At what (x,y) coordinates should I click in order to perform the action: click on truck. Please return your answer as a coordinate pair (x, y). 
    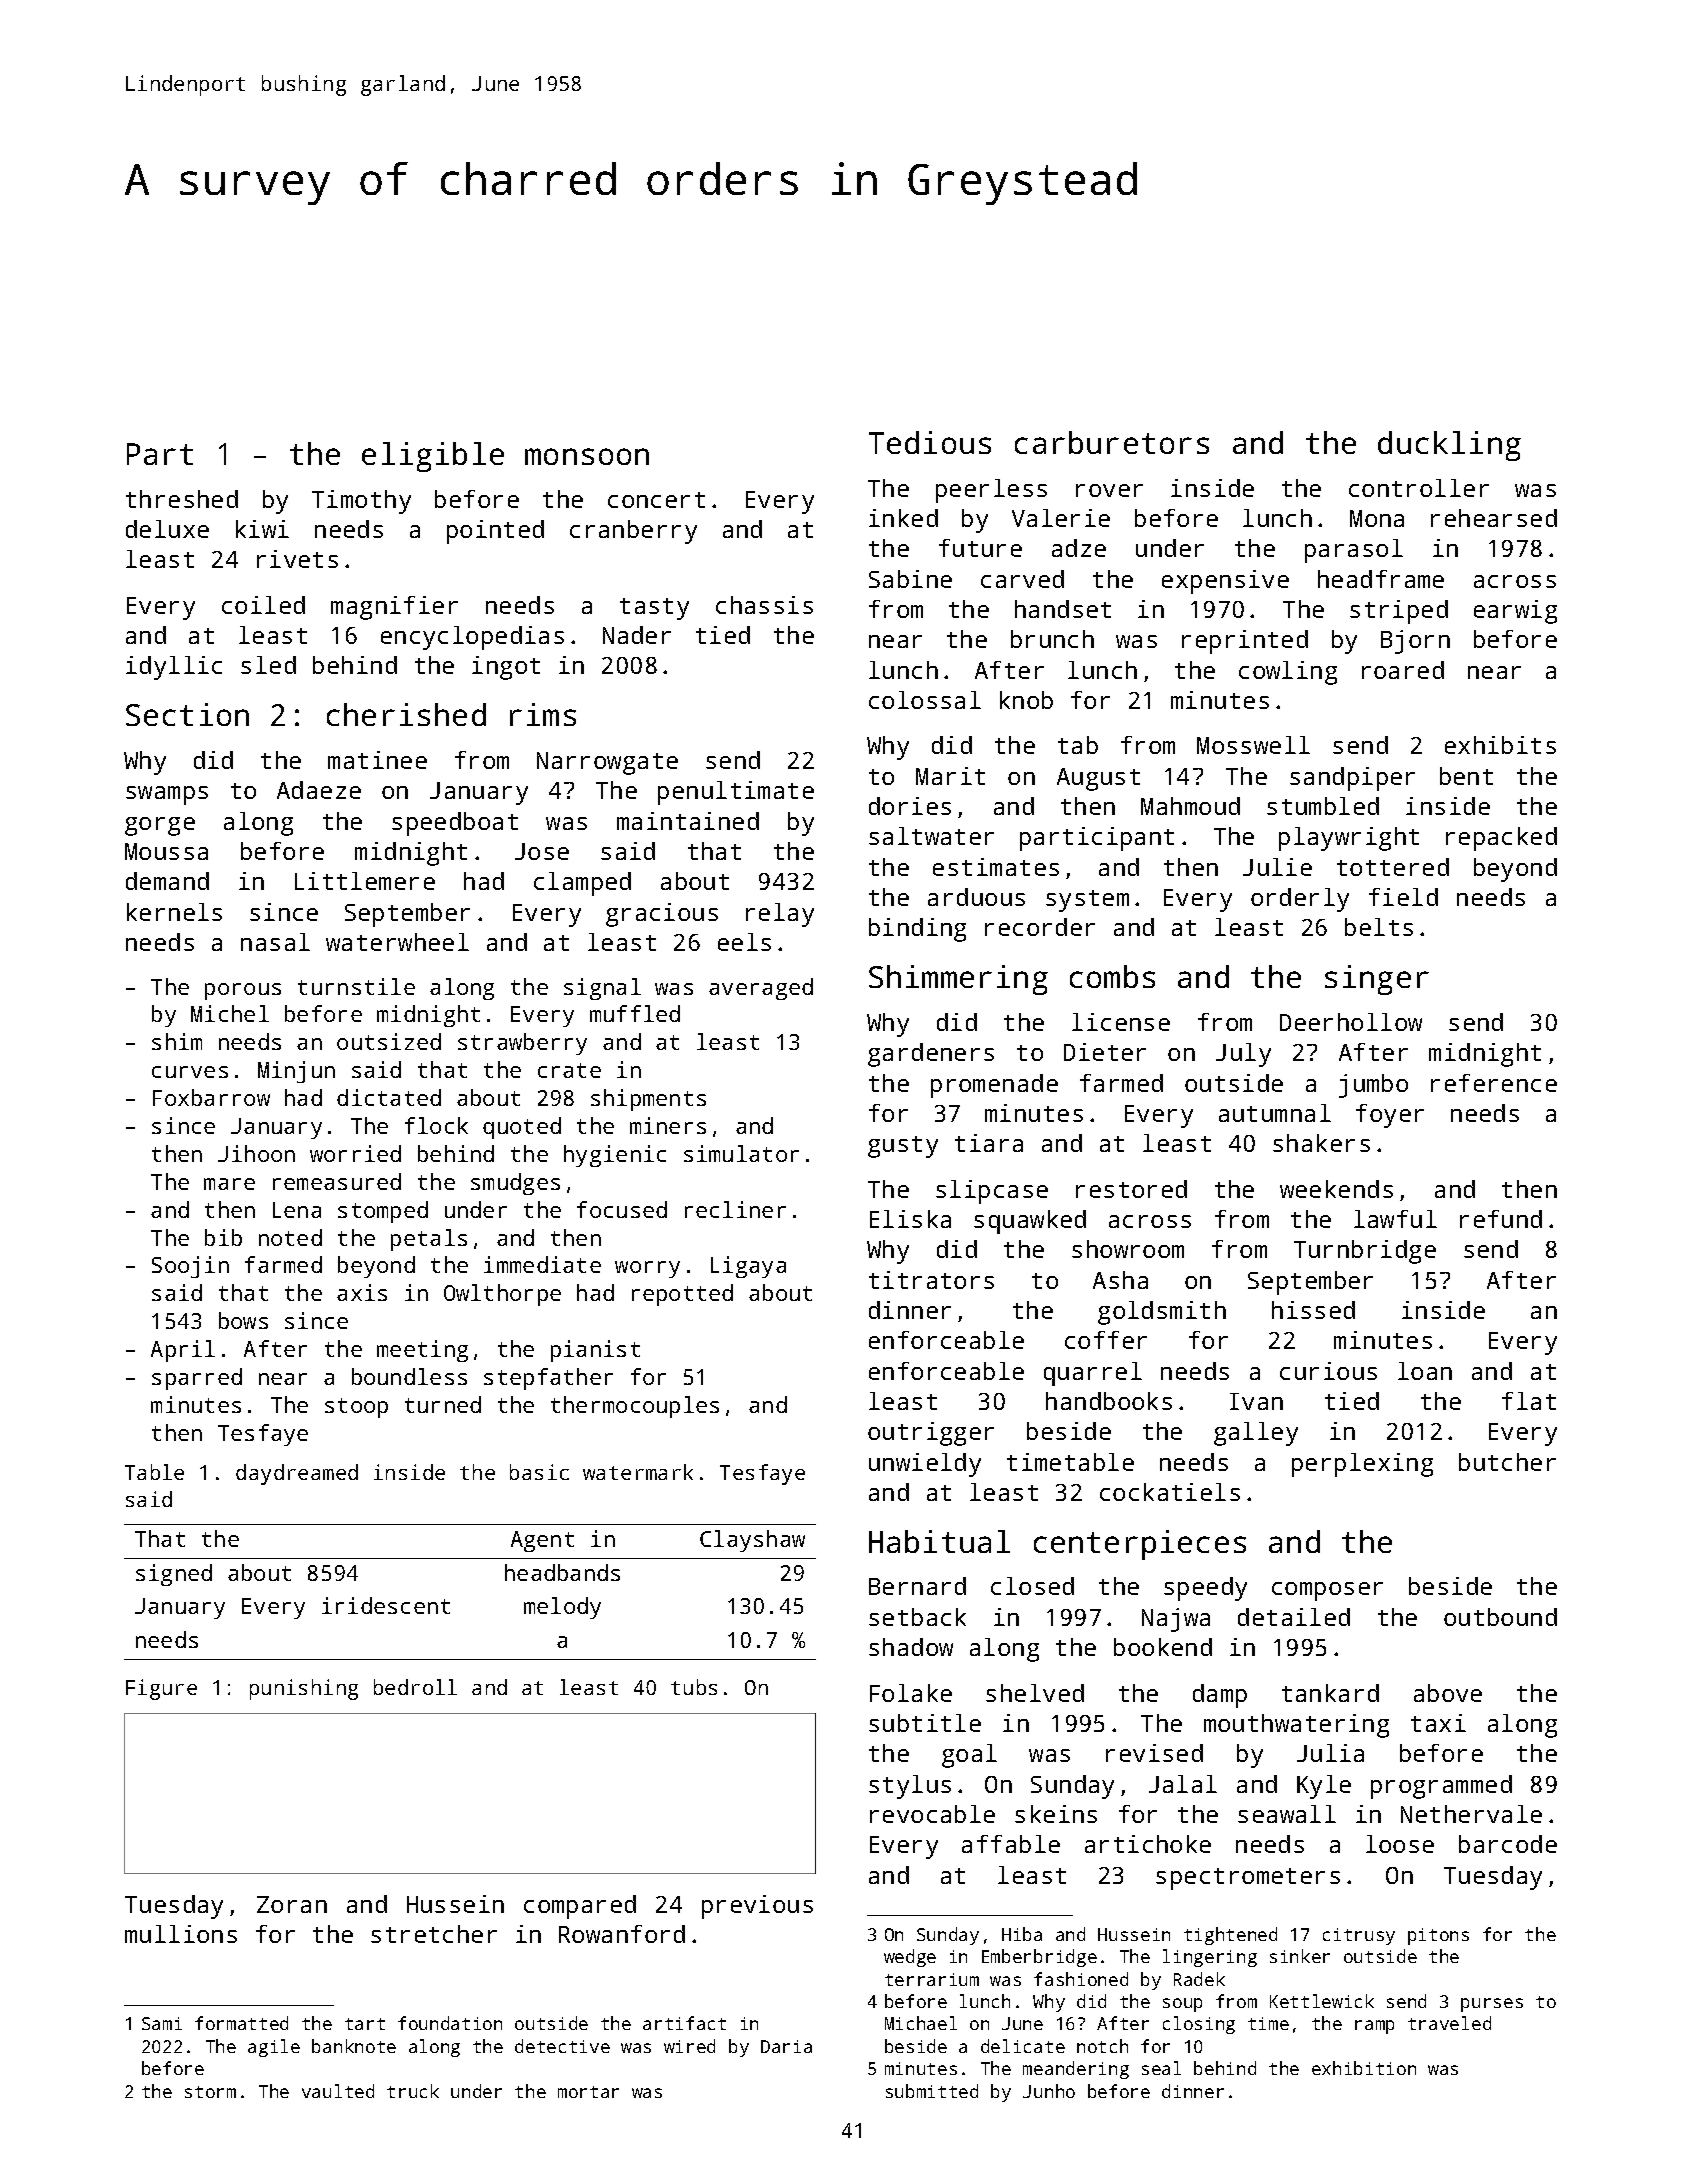
    Looking at the image, I should click on (413, 2091).
